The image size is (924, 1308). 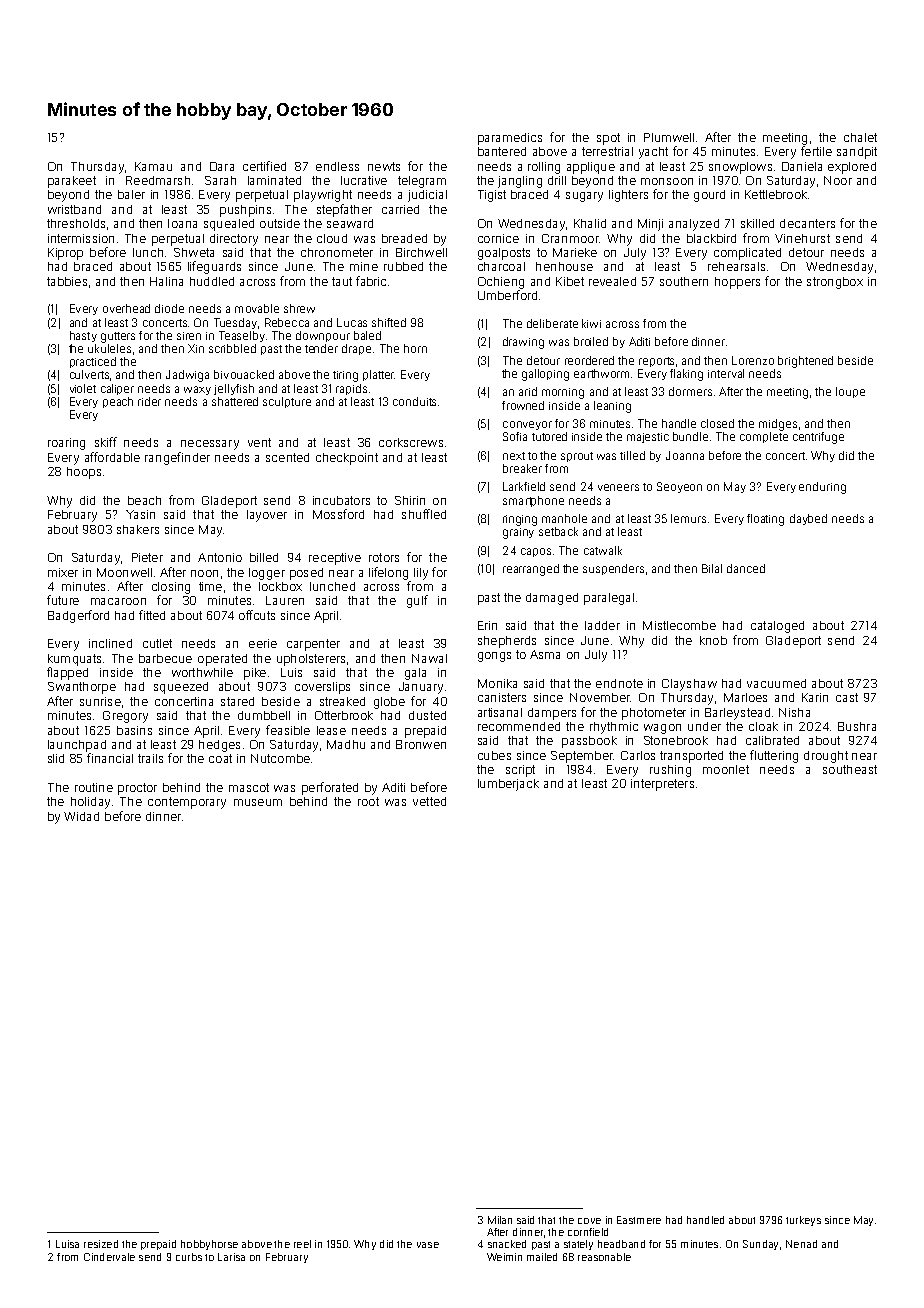 What do you see at coordinates (500, 1220) in the screenshot?
I see `Milan` at bounding box center [500, 1220].
